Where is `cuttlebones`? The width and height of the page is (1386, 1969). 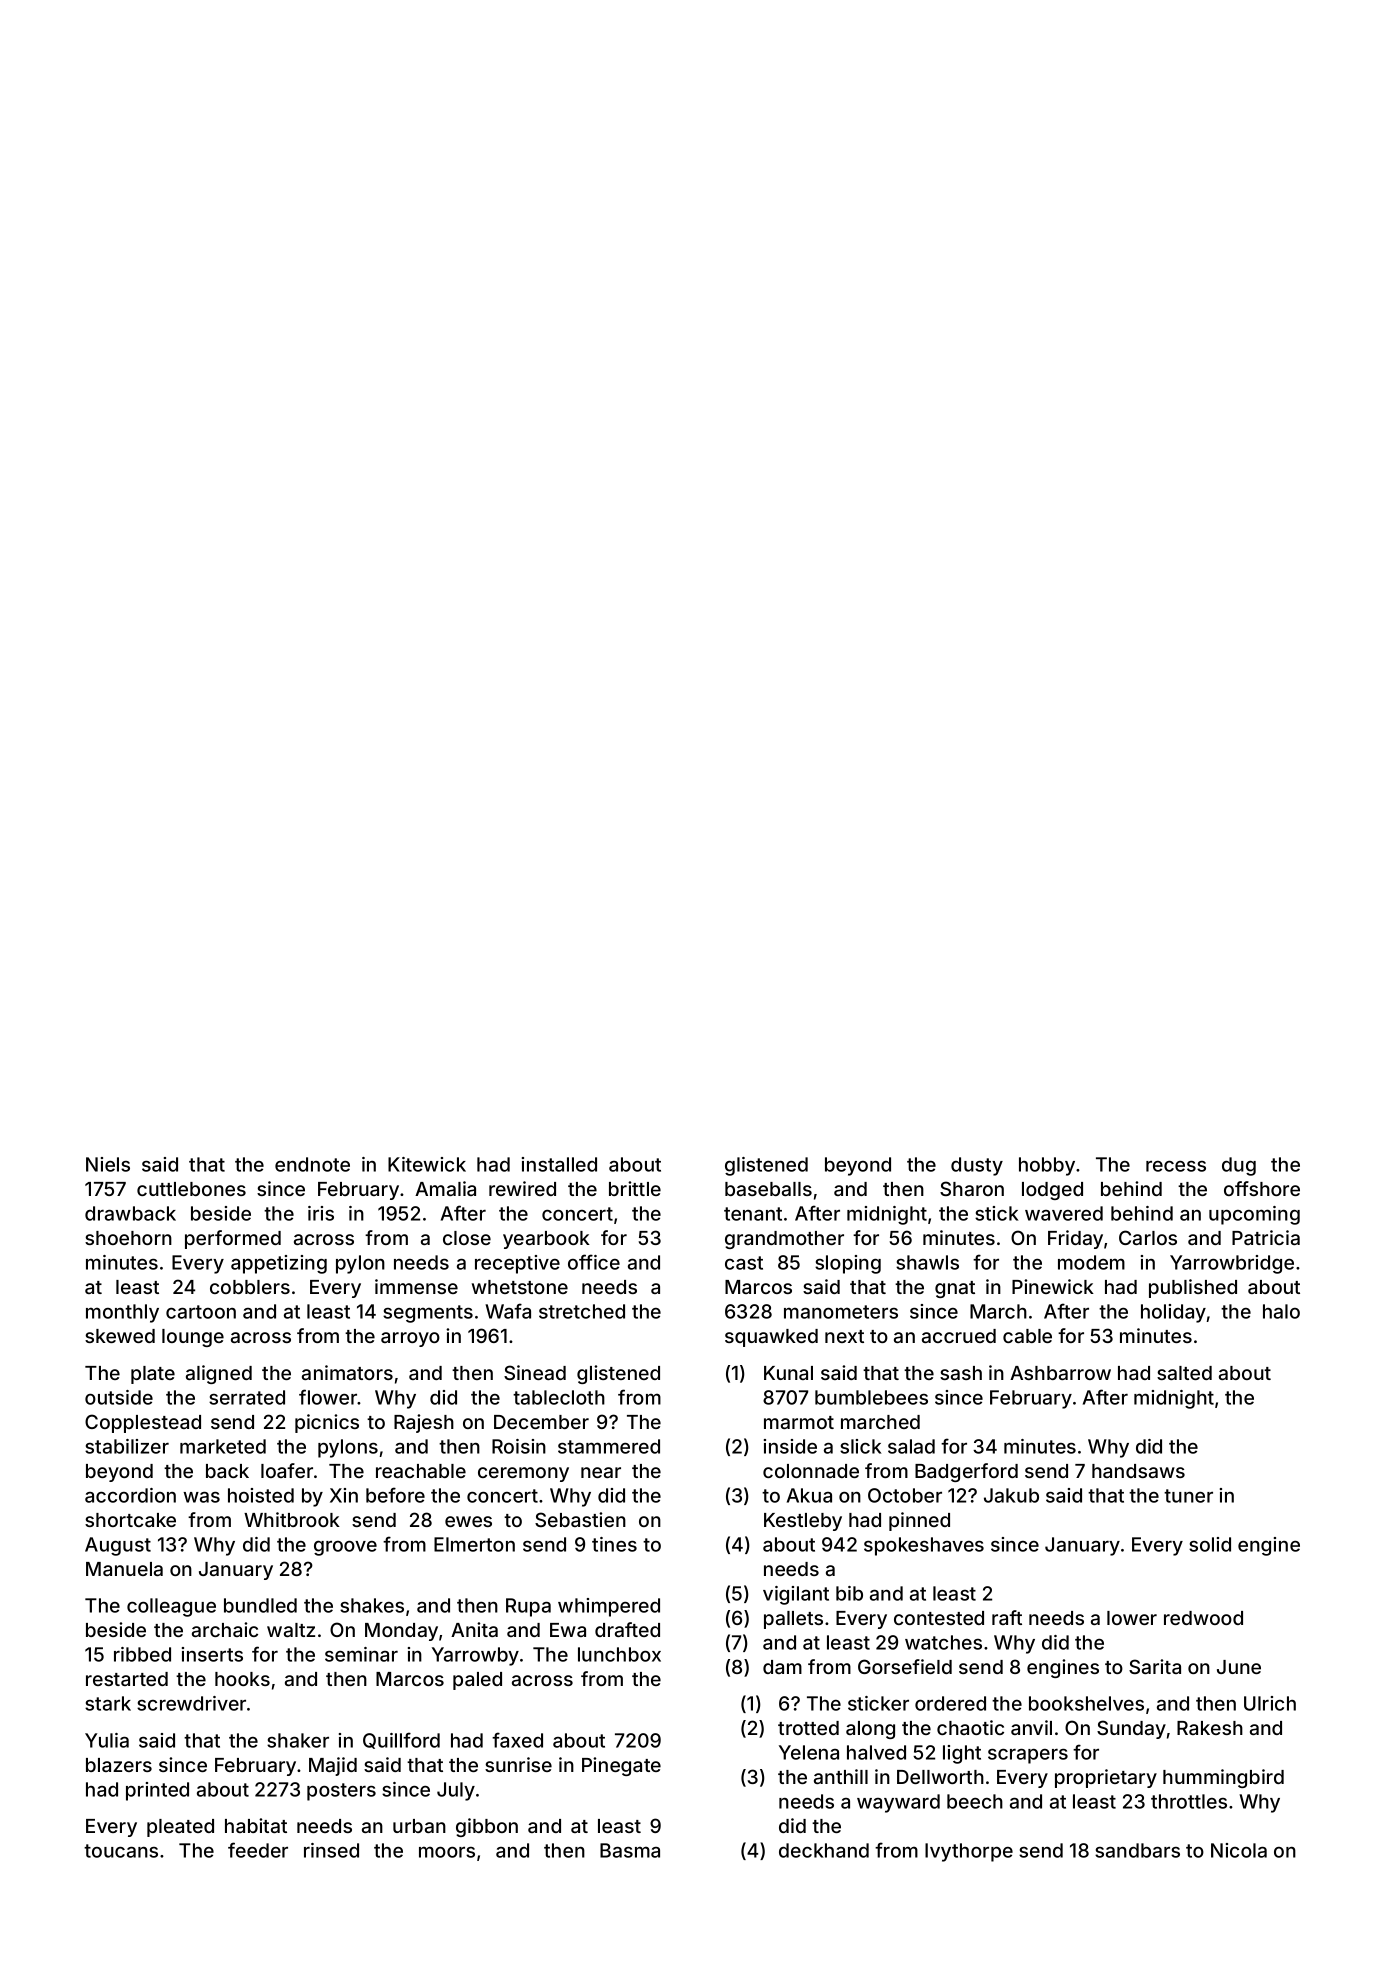
cuttlebones is located at coordinates (191, 1189).
